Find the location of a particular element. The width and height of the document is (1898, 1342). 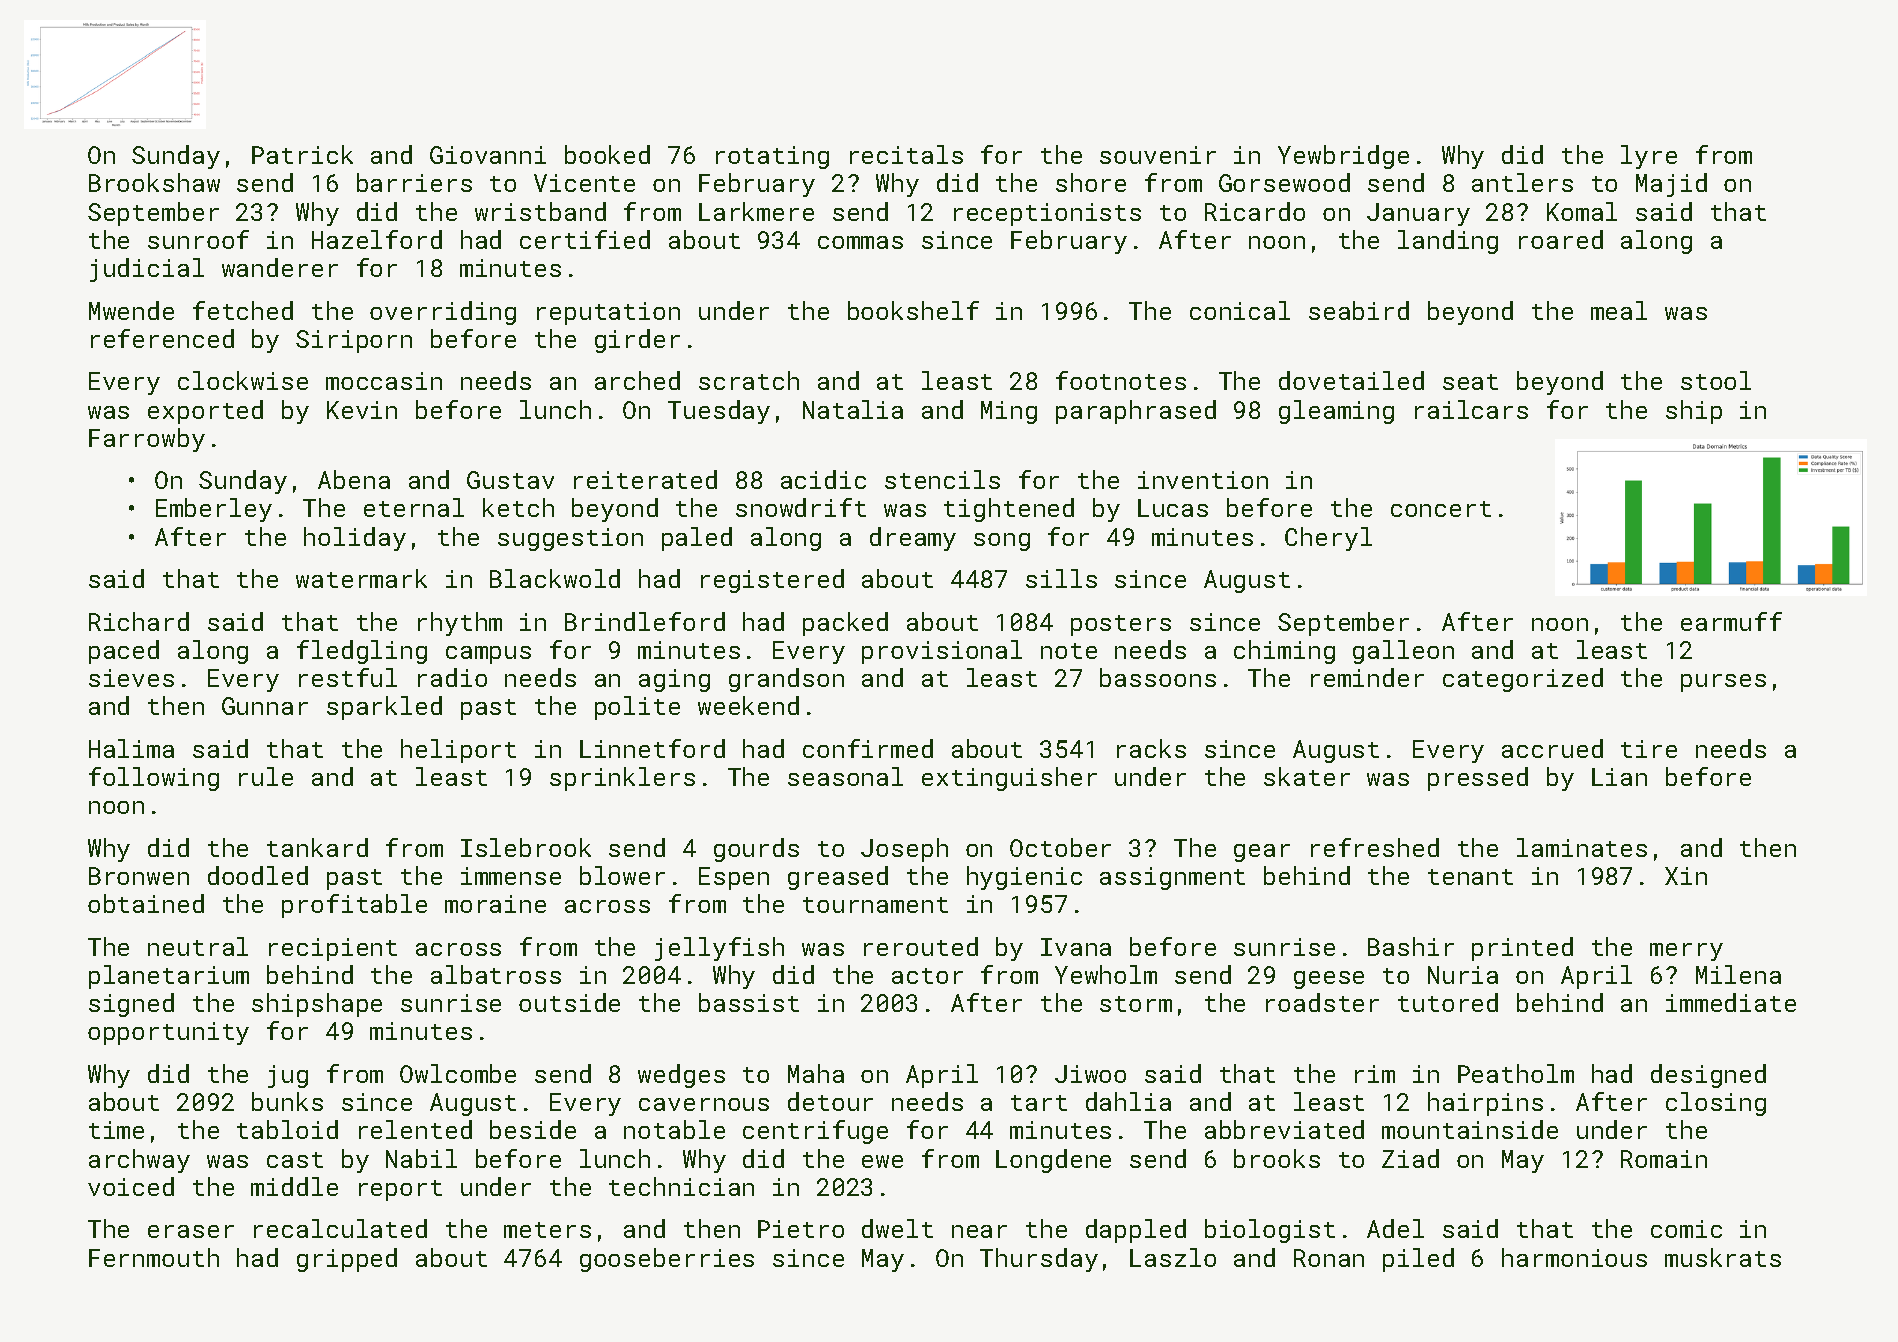

Cheryl is located at coordinates (1328, 539).
